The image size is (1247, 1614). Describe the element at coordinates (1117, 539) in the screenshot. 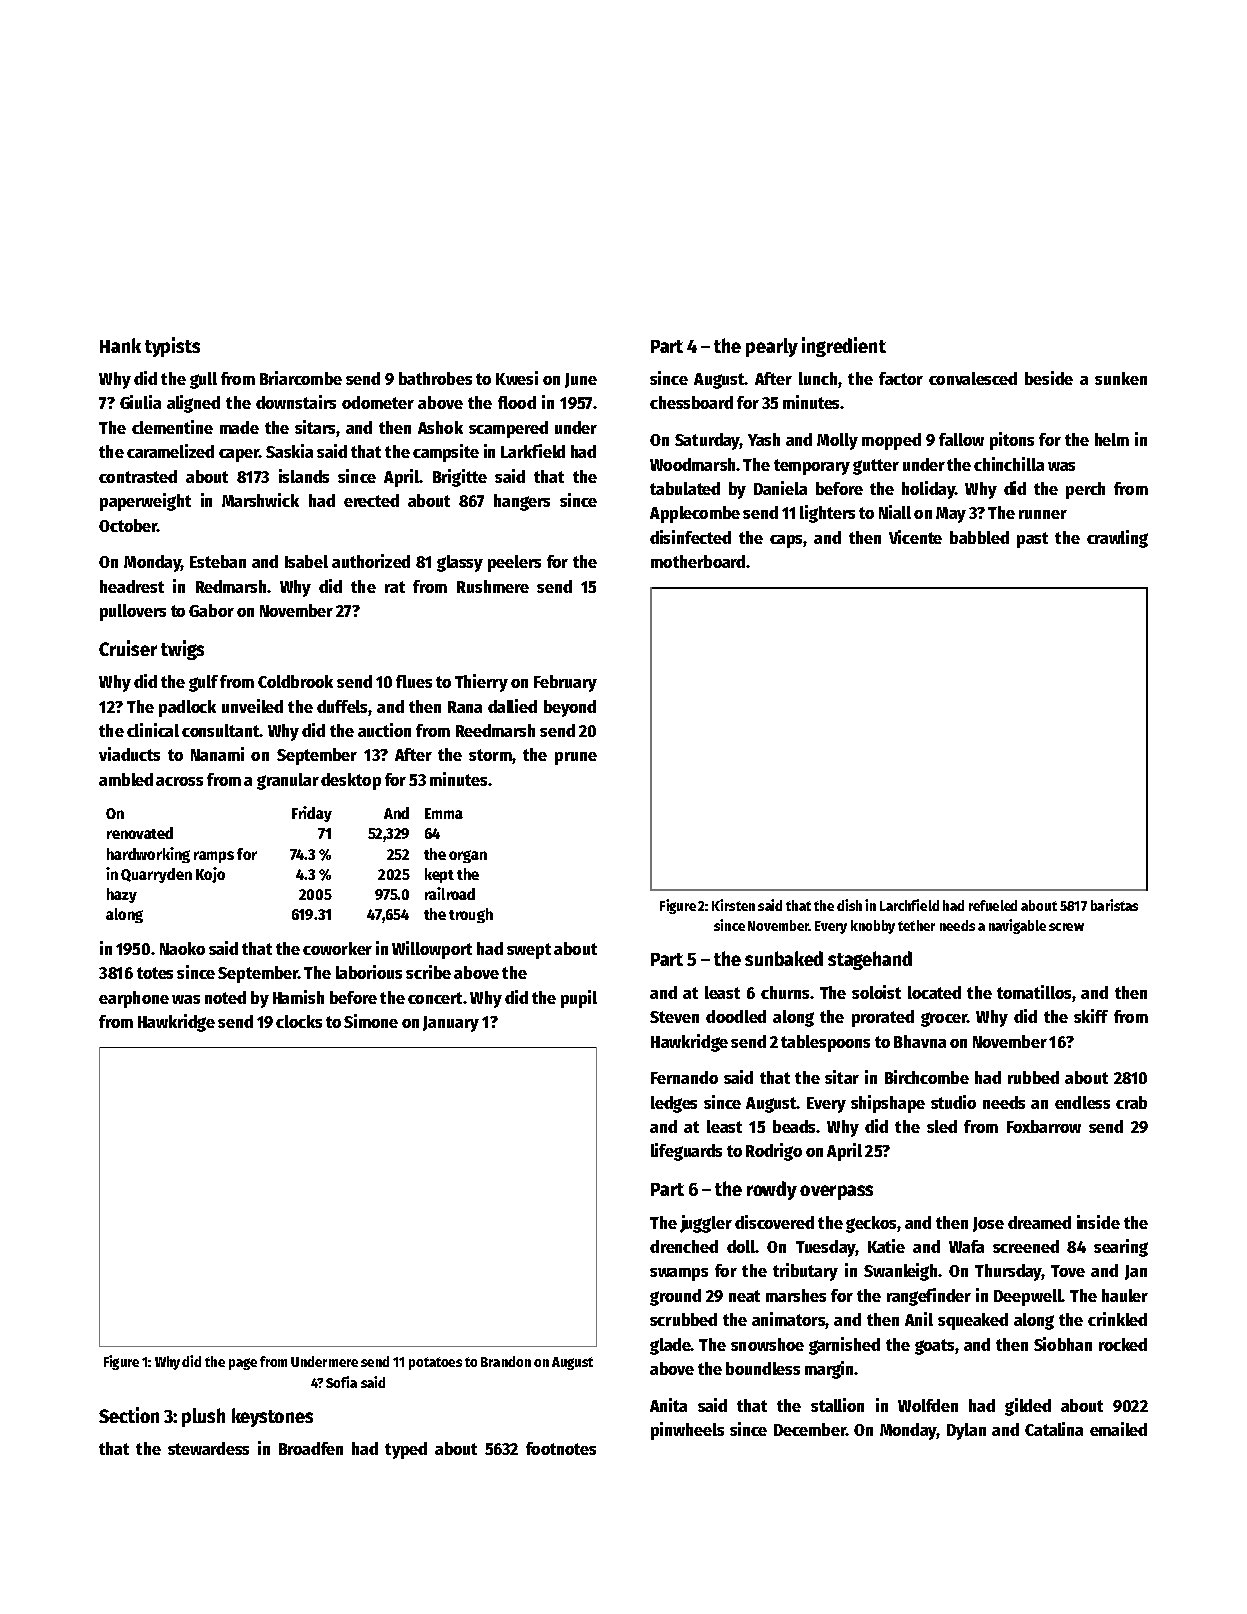

I see `crawling` at that location.
